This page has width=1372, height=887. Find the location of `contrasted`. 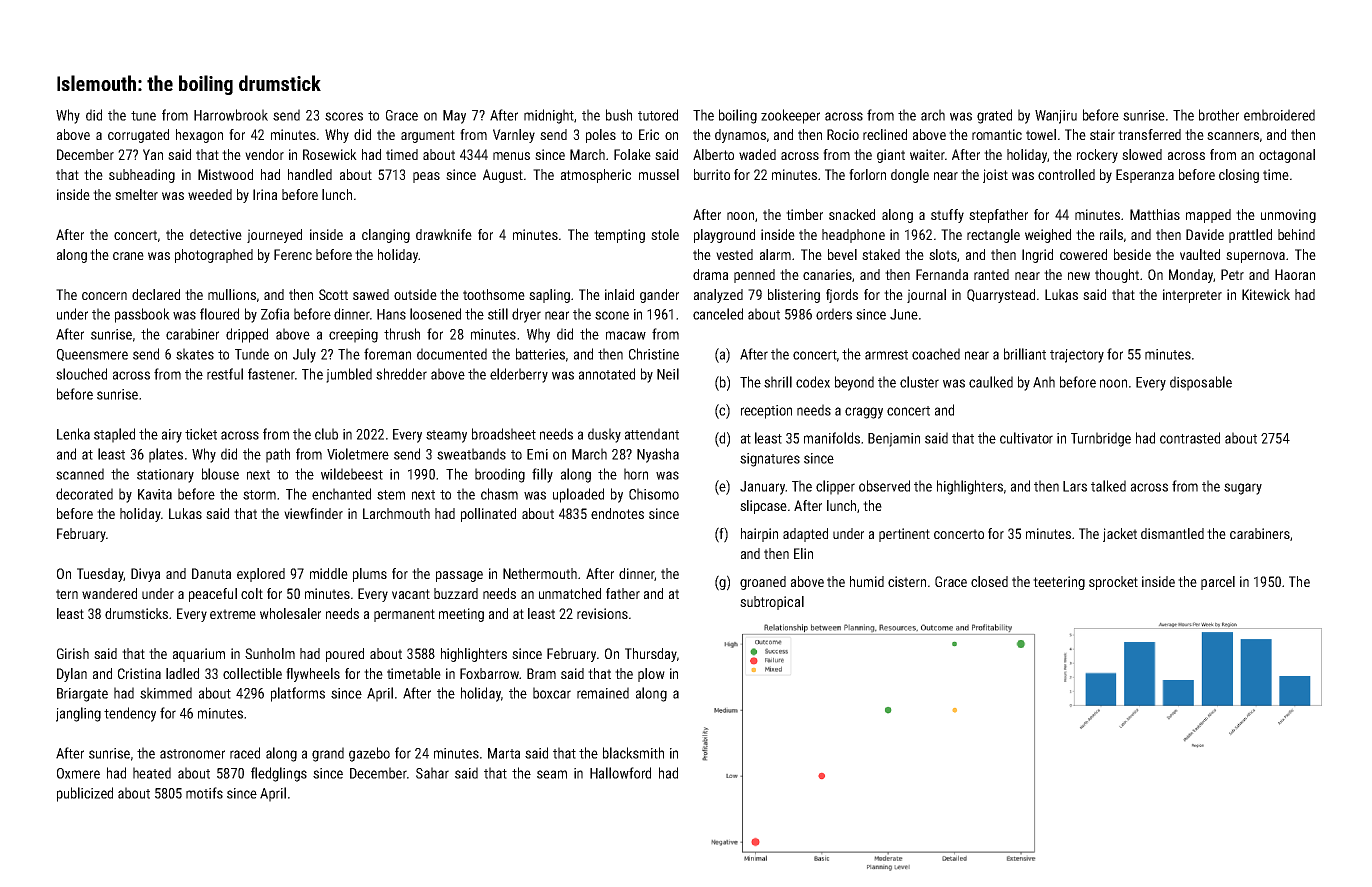

contrasted is located at coordinates (1190, 438).
